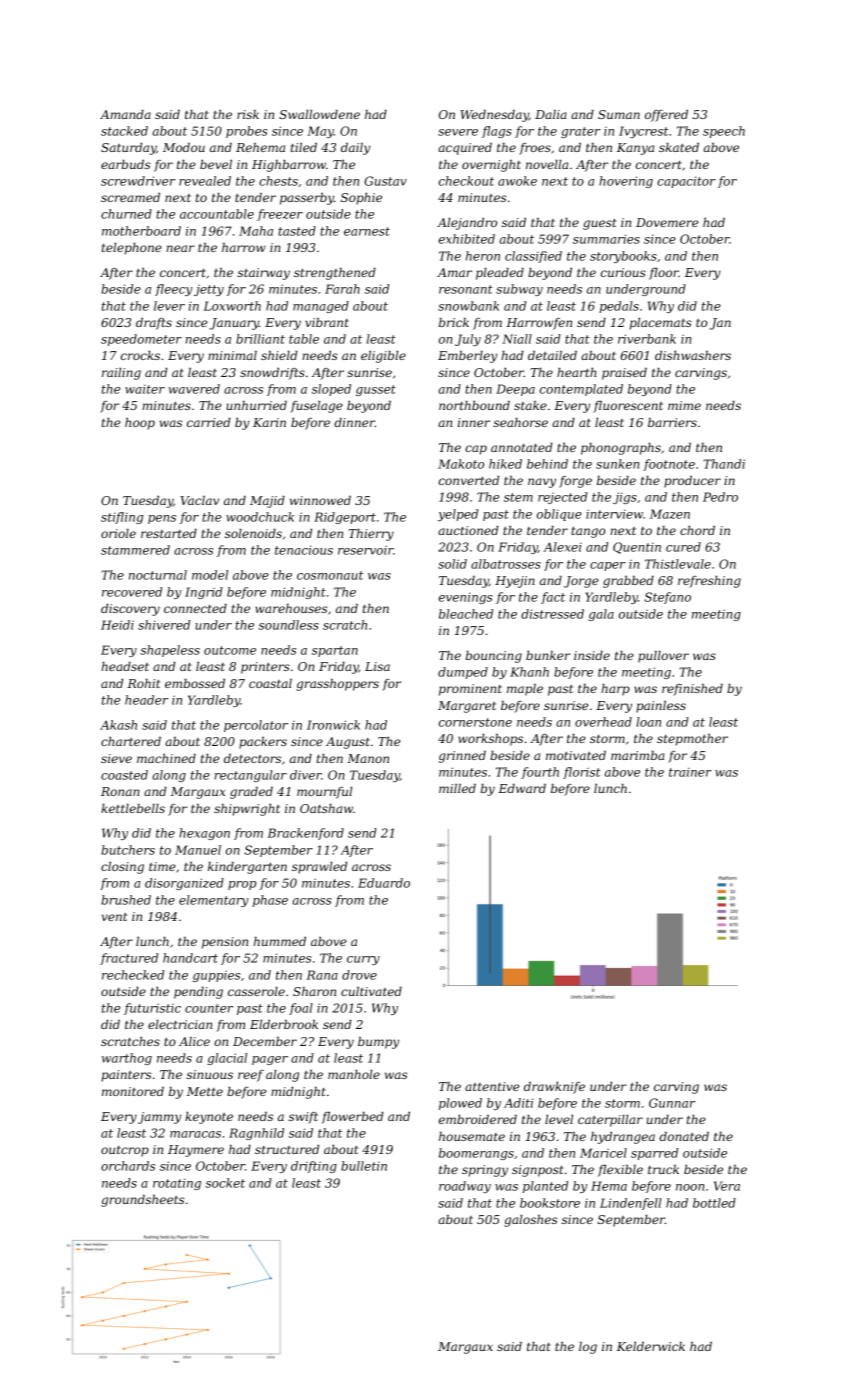 This page has width=849, height=1400. I want to click on spartan, so click(335, 651).
